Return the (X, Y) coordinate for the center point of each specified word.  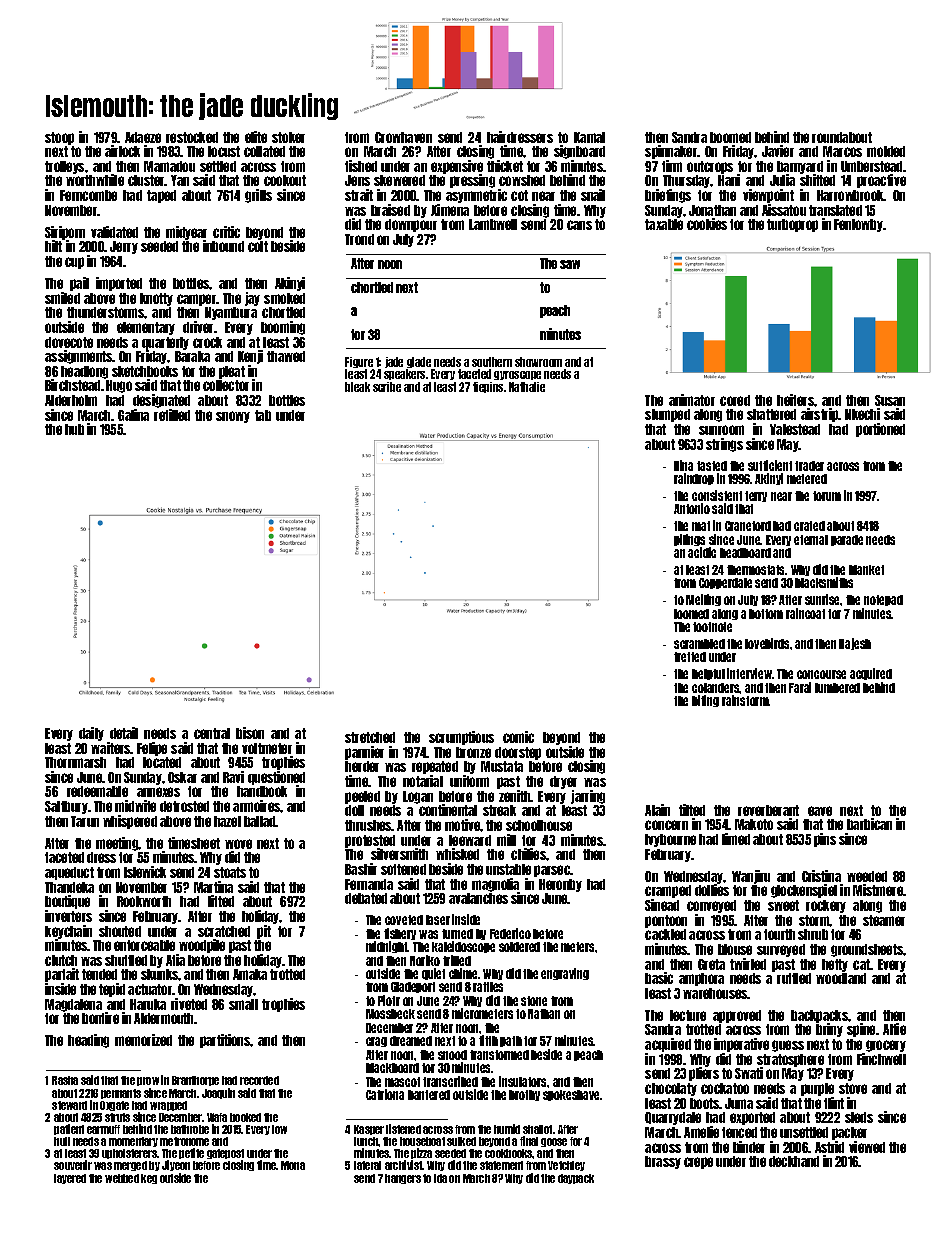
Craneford (748, 526)
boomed (730, 137)
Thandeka (69, 887)
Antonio (692, 508)
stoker (288, 137)
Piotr (389, 1000)
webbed (122, 1178)
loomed (691, 614)
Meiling (703, 600)
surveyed (781, 950)
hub (74, 429)
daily (91, 734)
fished (361, 166)
